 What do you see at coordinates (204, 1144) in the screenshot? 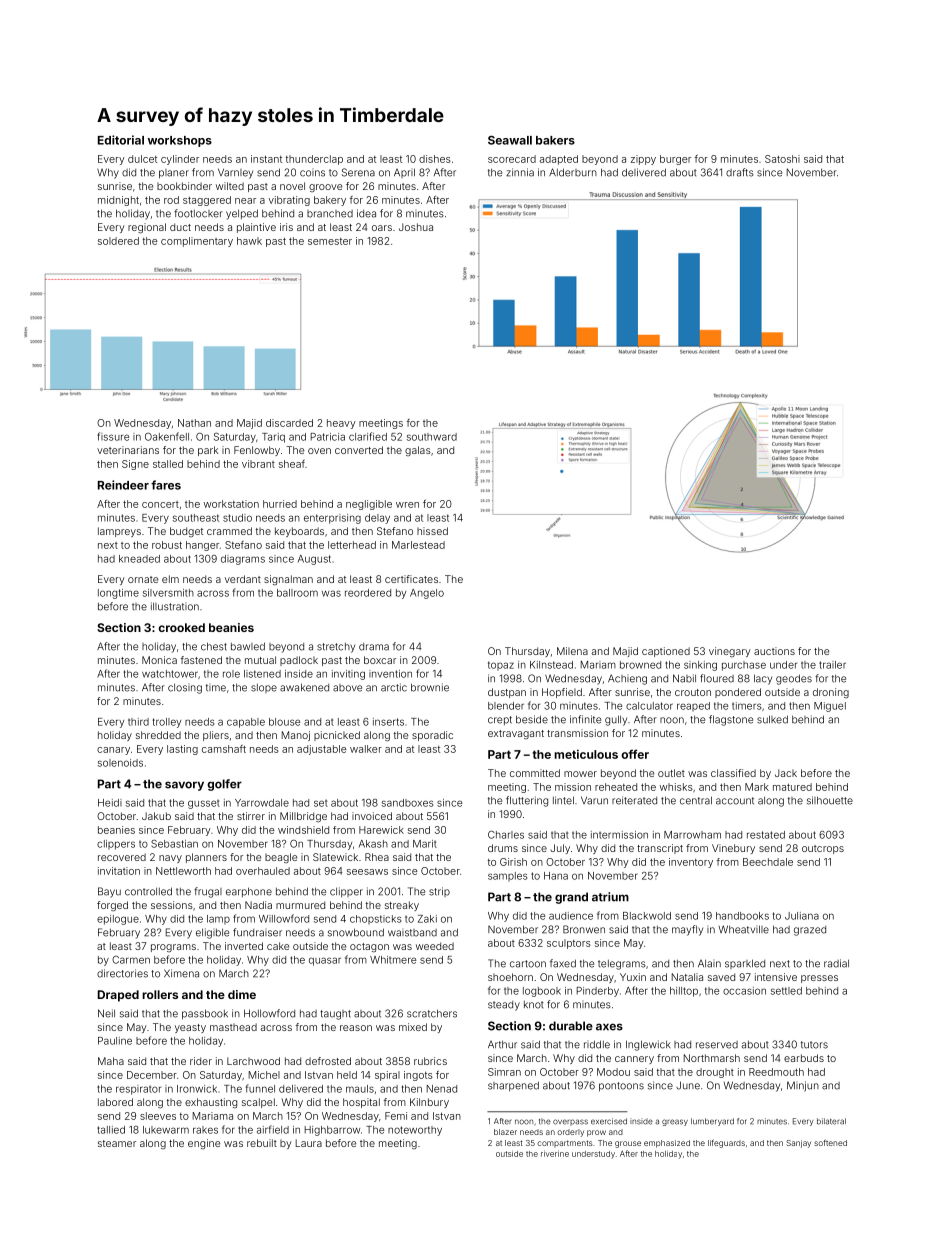
I see `engine` at bounding box center [204, 1144].
